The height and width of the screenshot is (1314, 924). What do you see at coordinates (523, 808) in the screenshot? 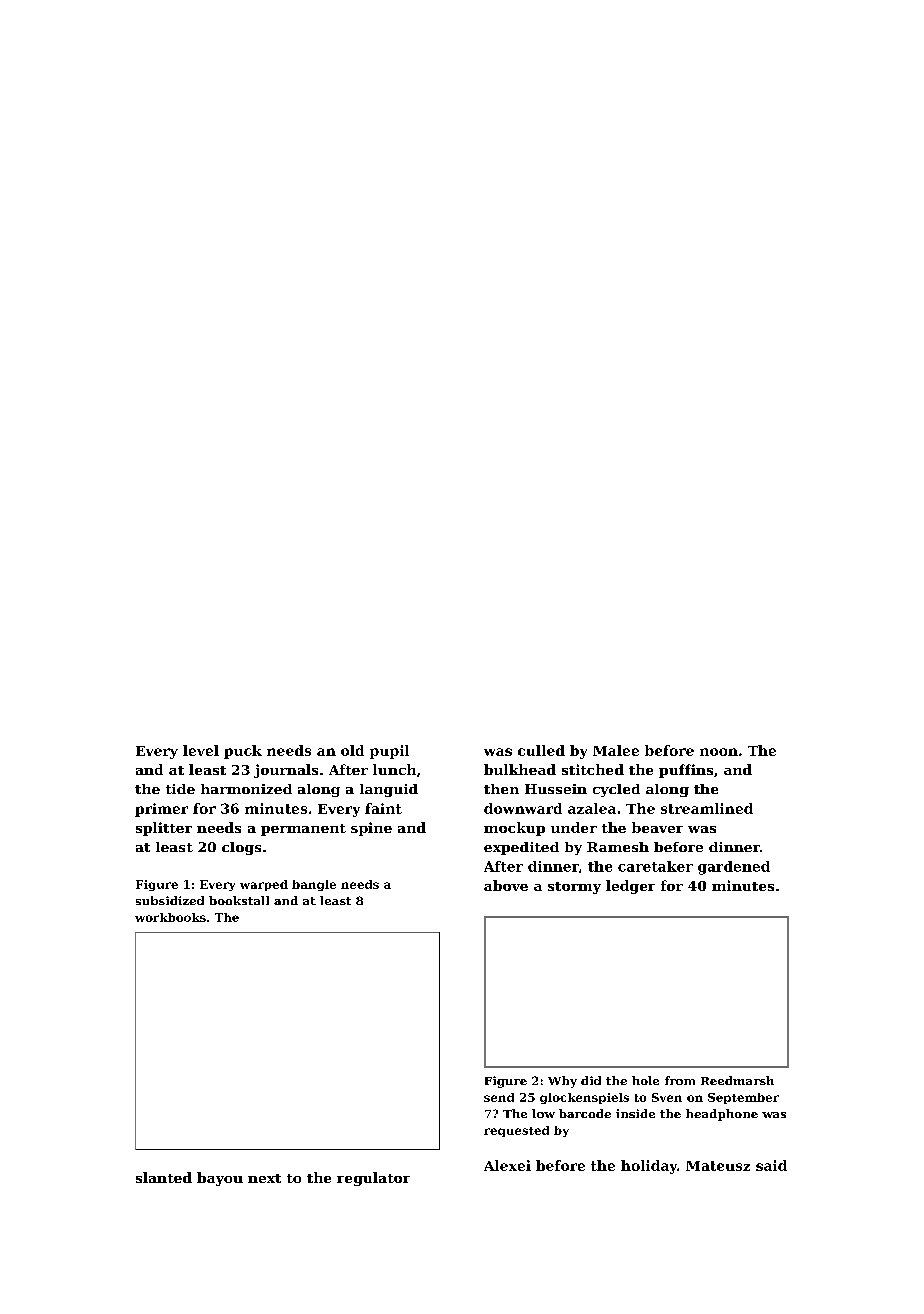
I see `downward` at bounding box center [523, 808].
